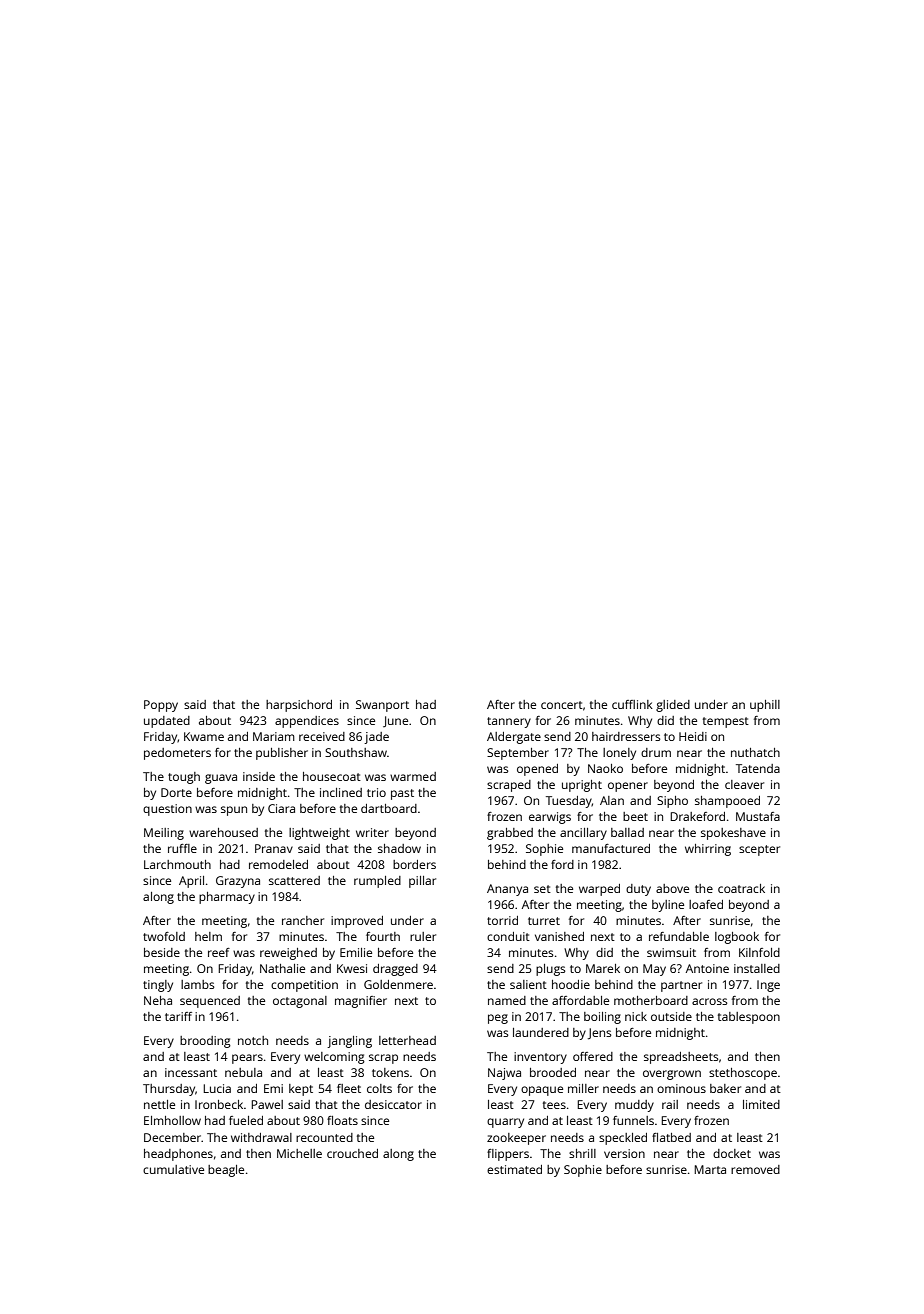 This screenshot has height=1314, width=924. I want to click on brooding, so click(205, 1042).
